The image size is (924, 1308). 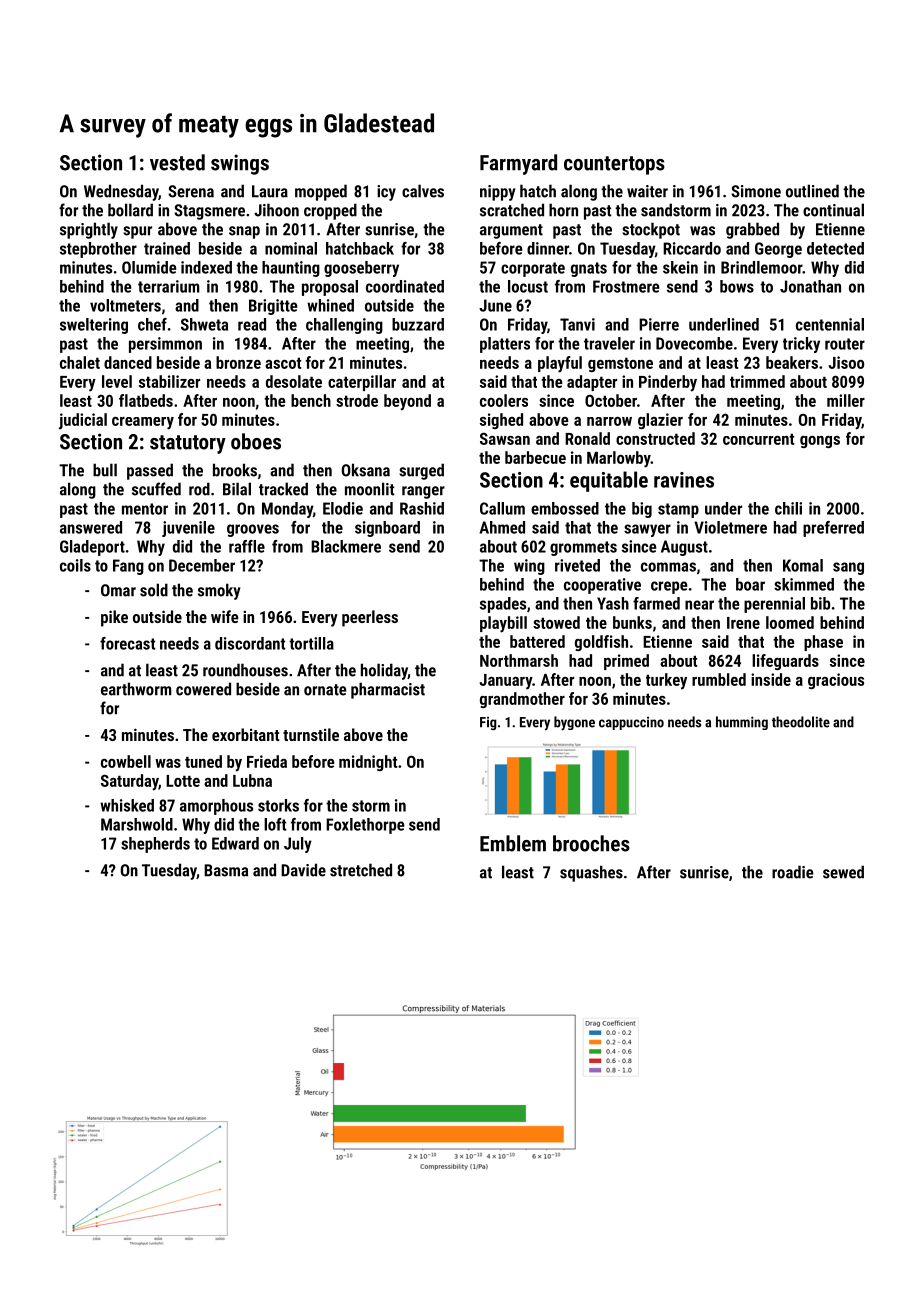 I want to click on grandmother, so click(x=522, y=700).
